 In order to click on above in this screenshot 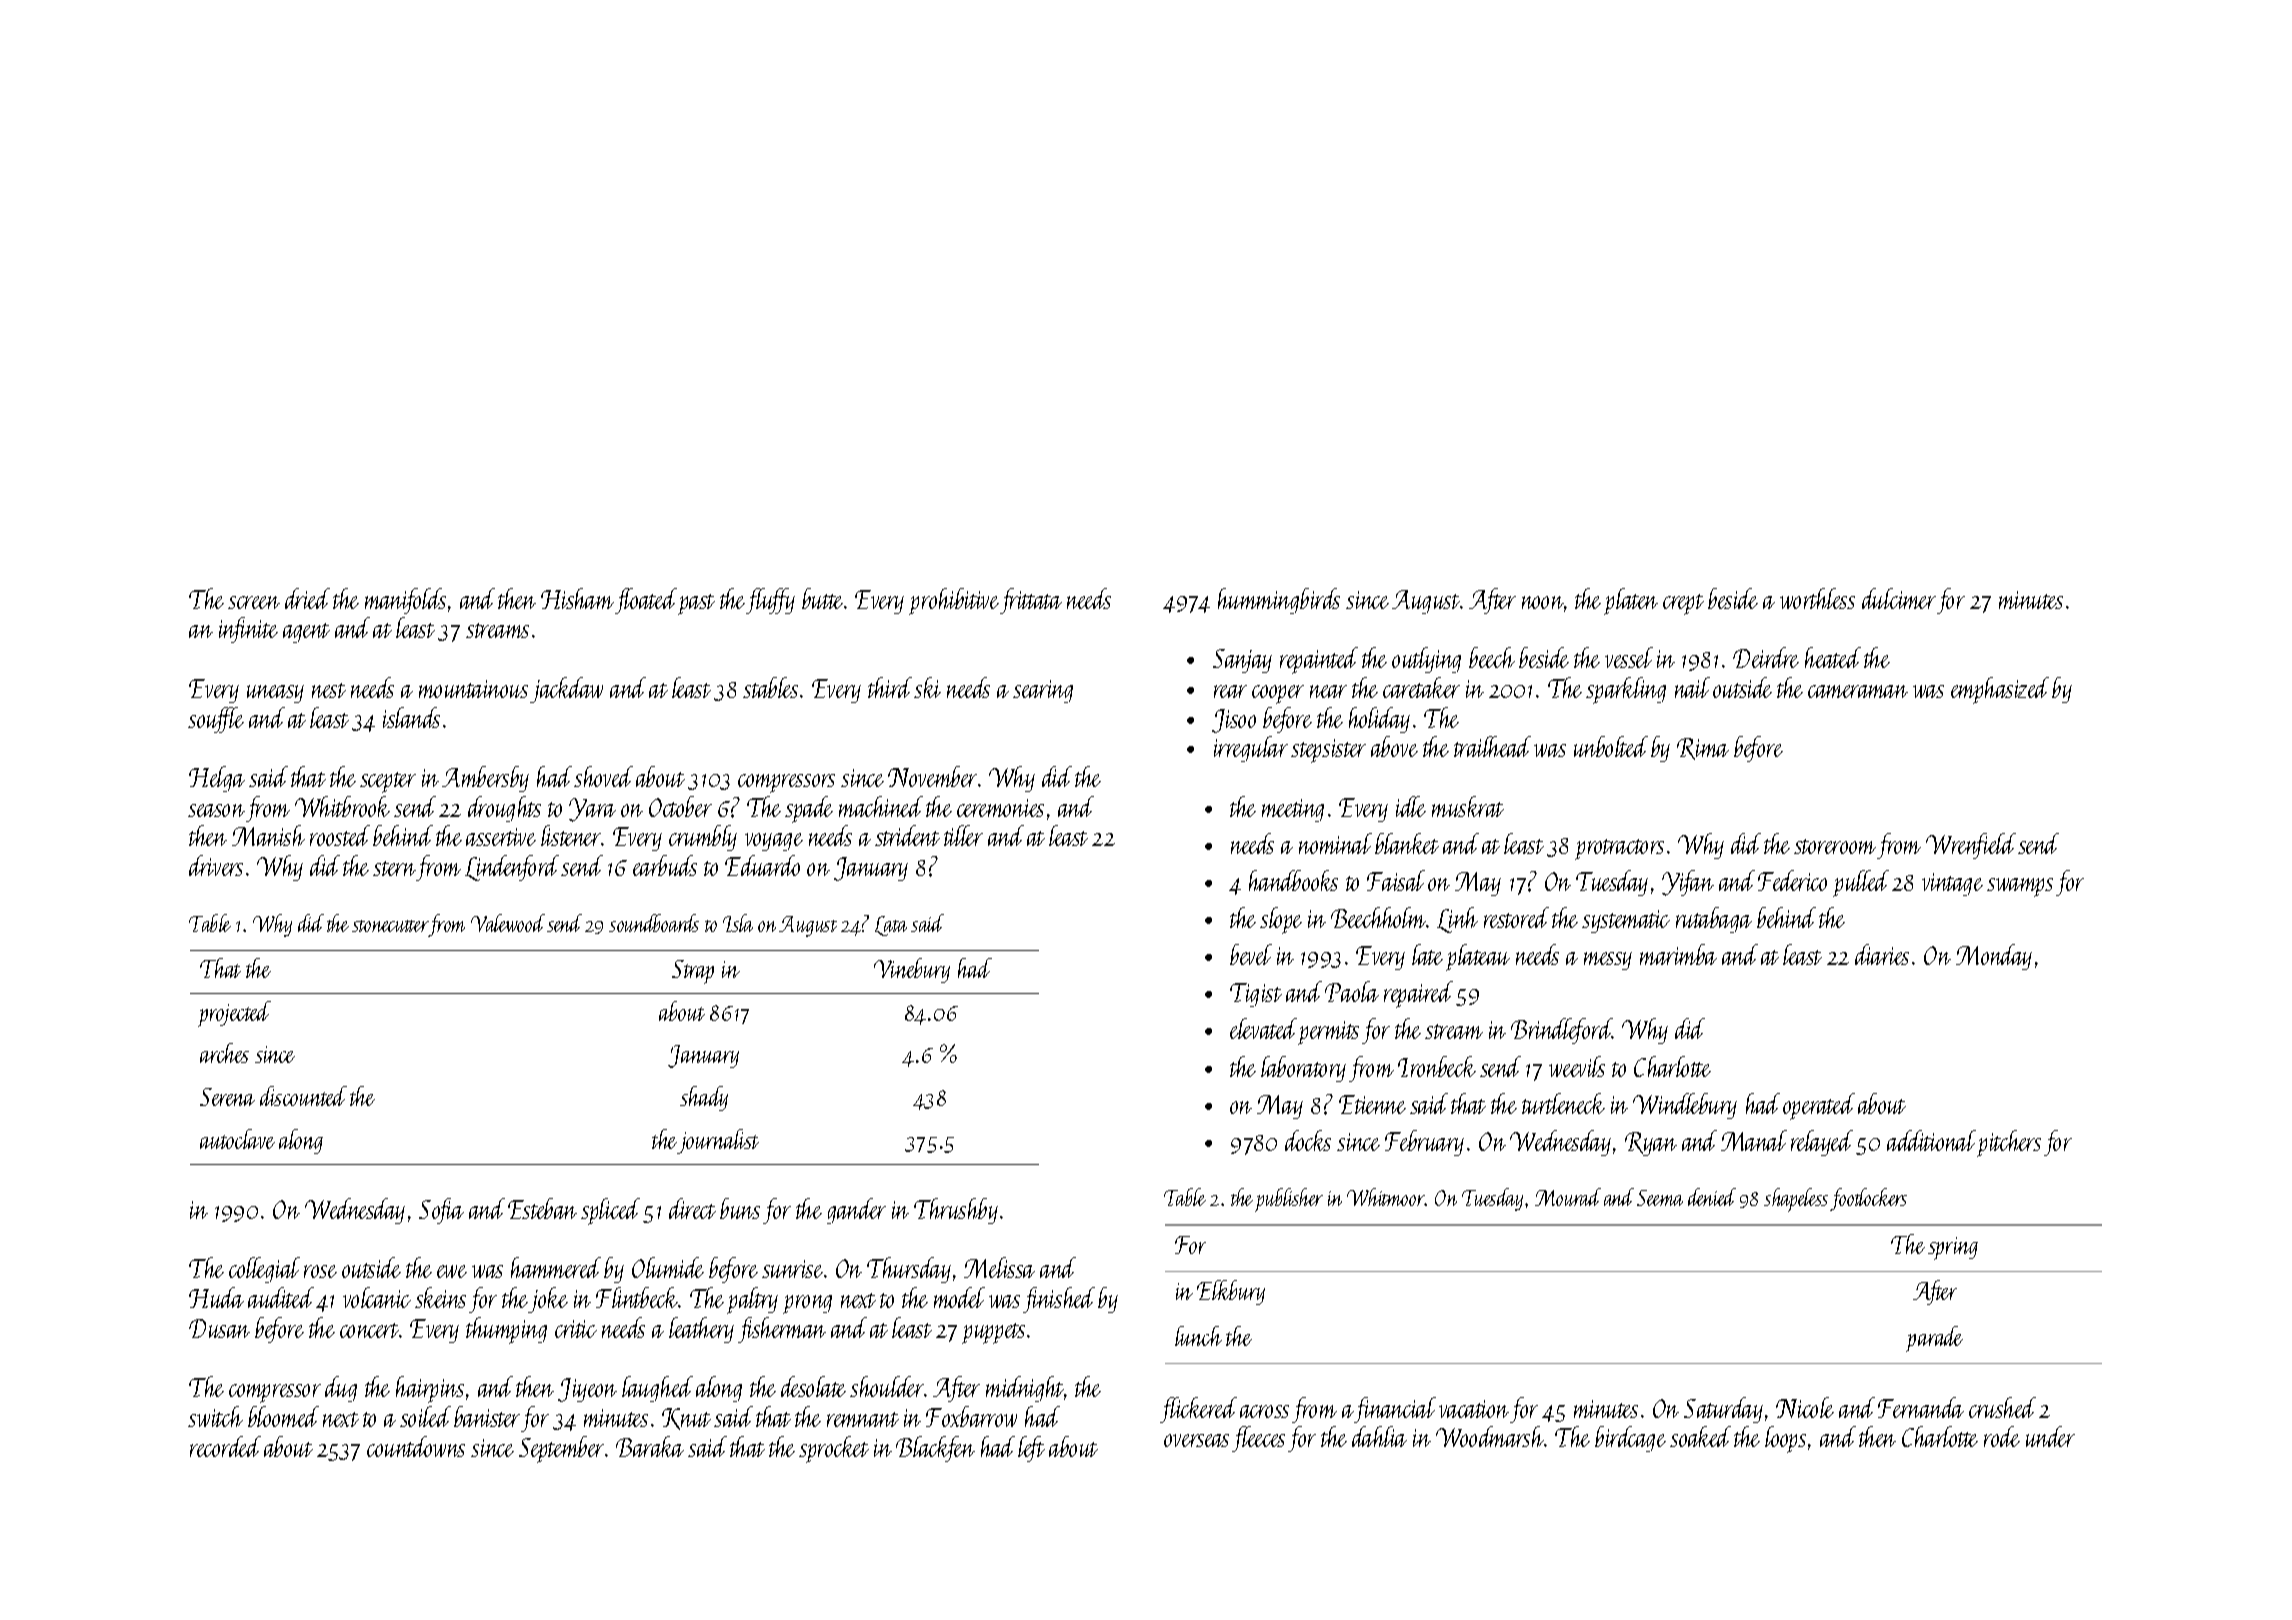, I will do `click(1394, 746)`.
